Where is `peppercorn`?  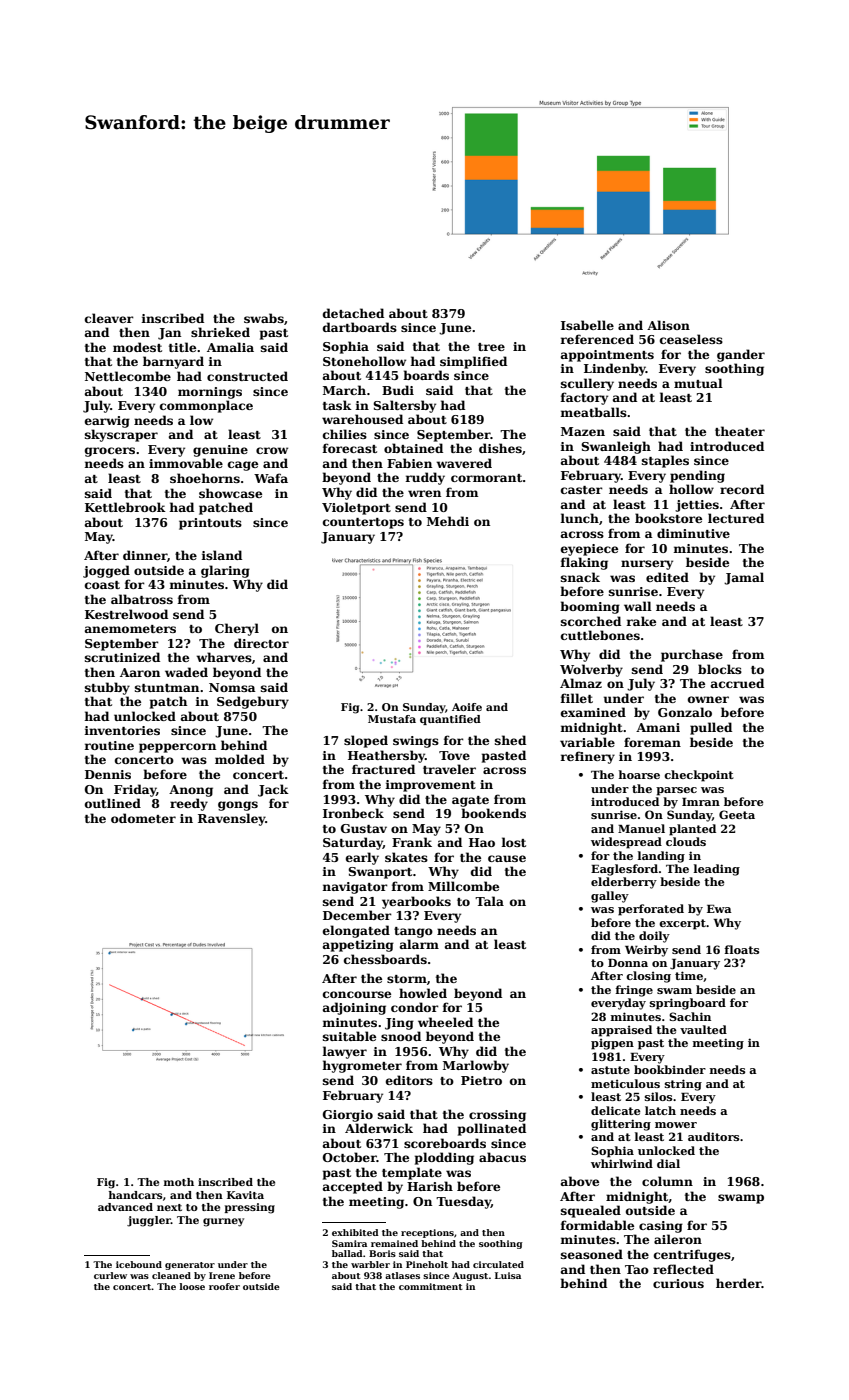 peppercorn is located at coordinates (177, 748).
